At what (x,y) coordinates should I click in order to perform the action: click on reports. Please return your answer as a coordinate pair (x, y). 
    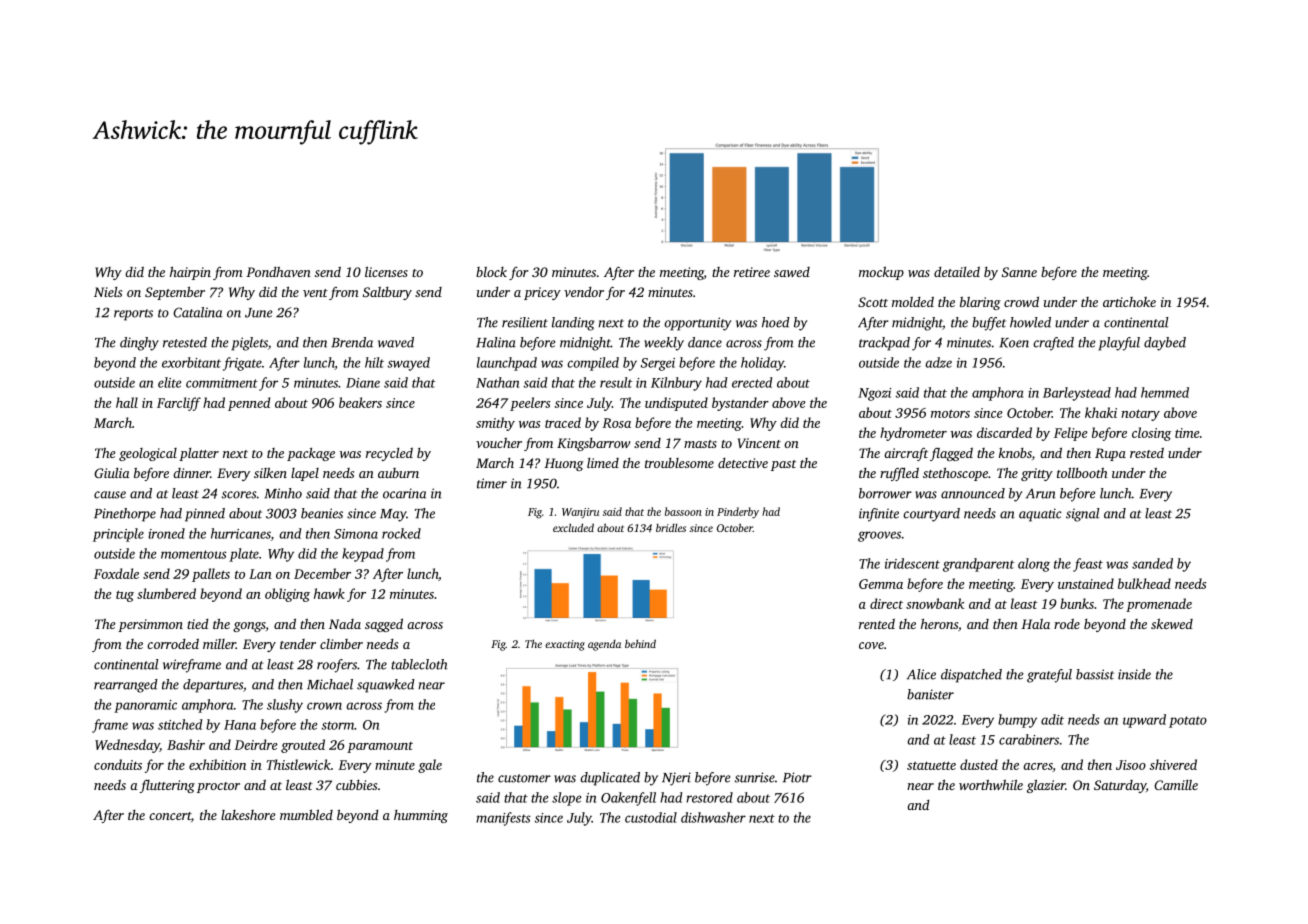
    Looking at the image, I should click on (133, 315).
